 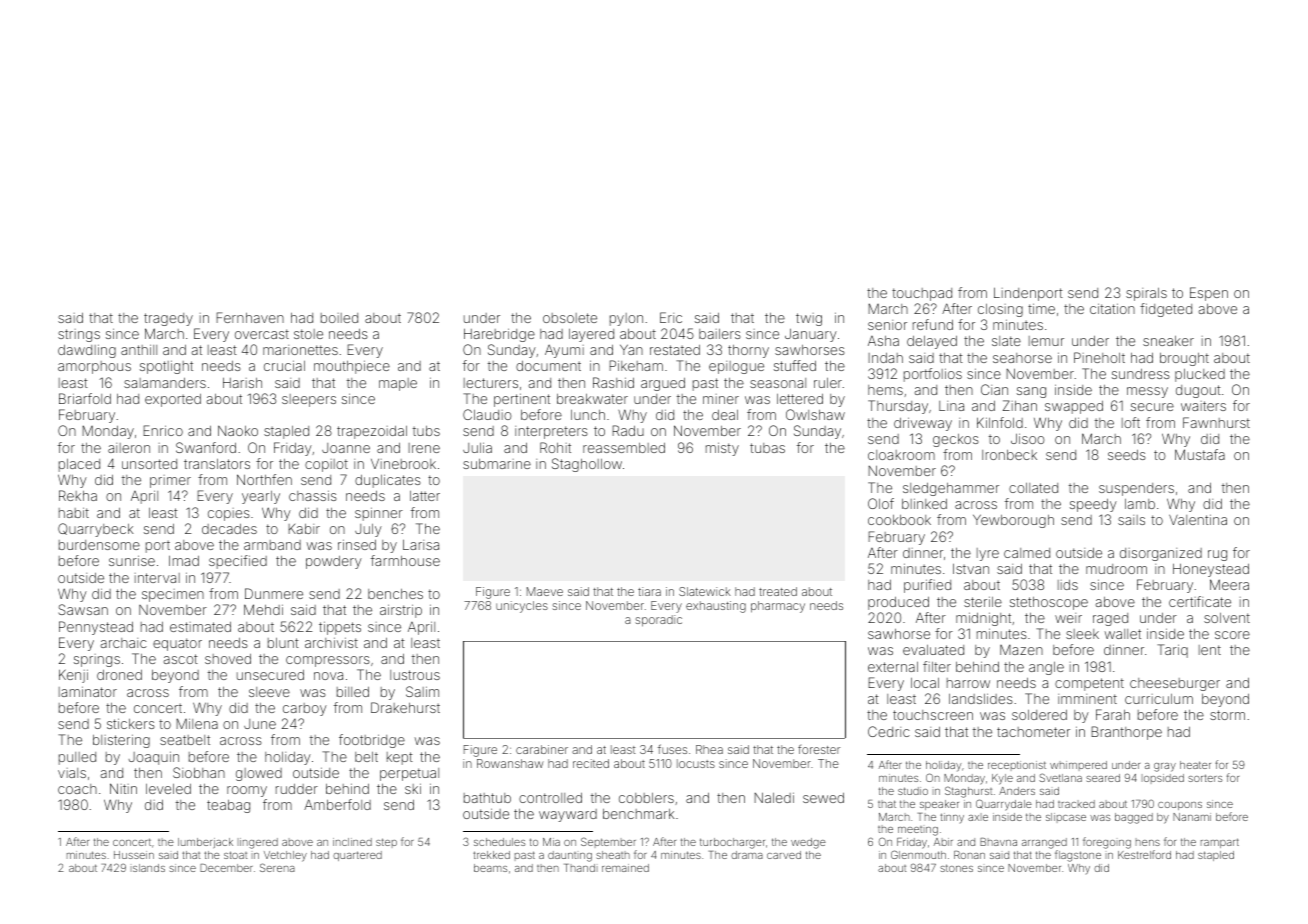 What do you see at coordinates (352, 842) in the image?
I see `inclined` at bounding box center [352, 842].
